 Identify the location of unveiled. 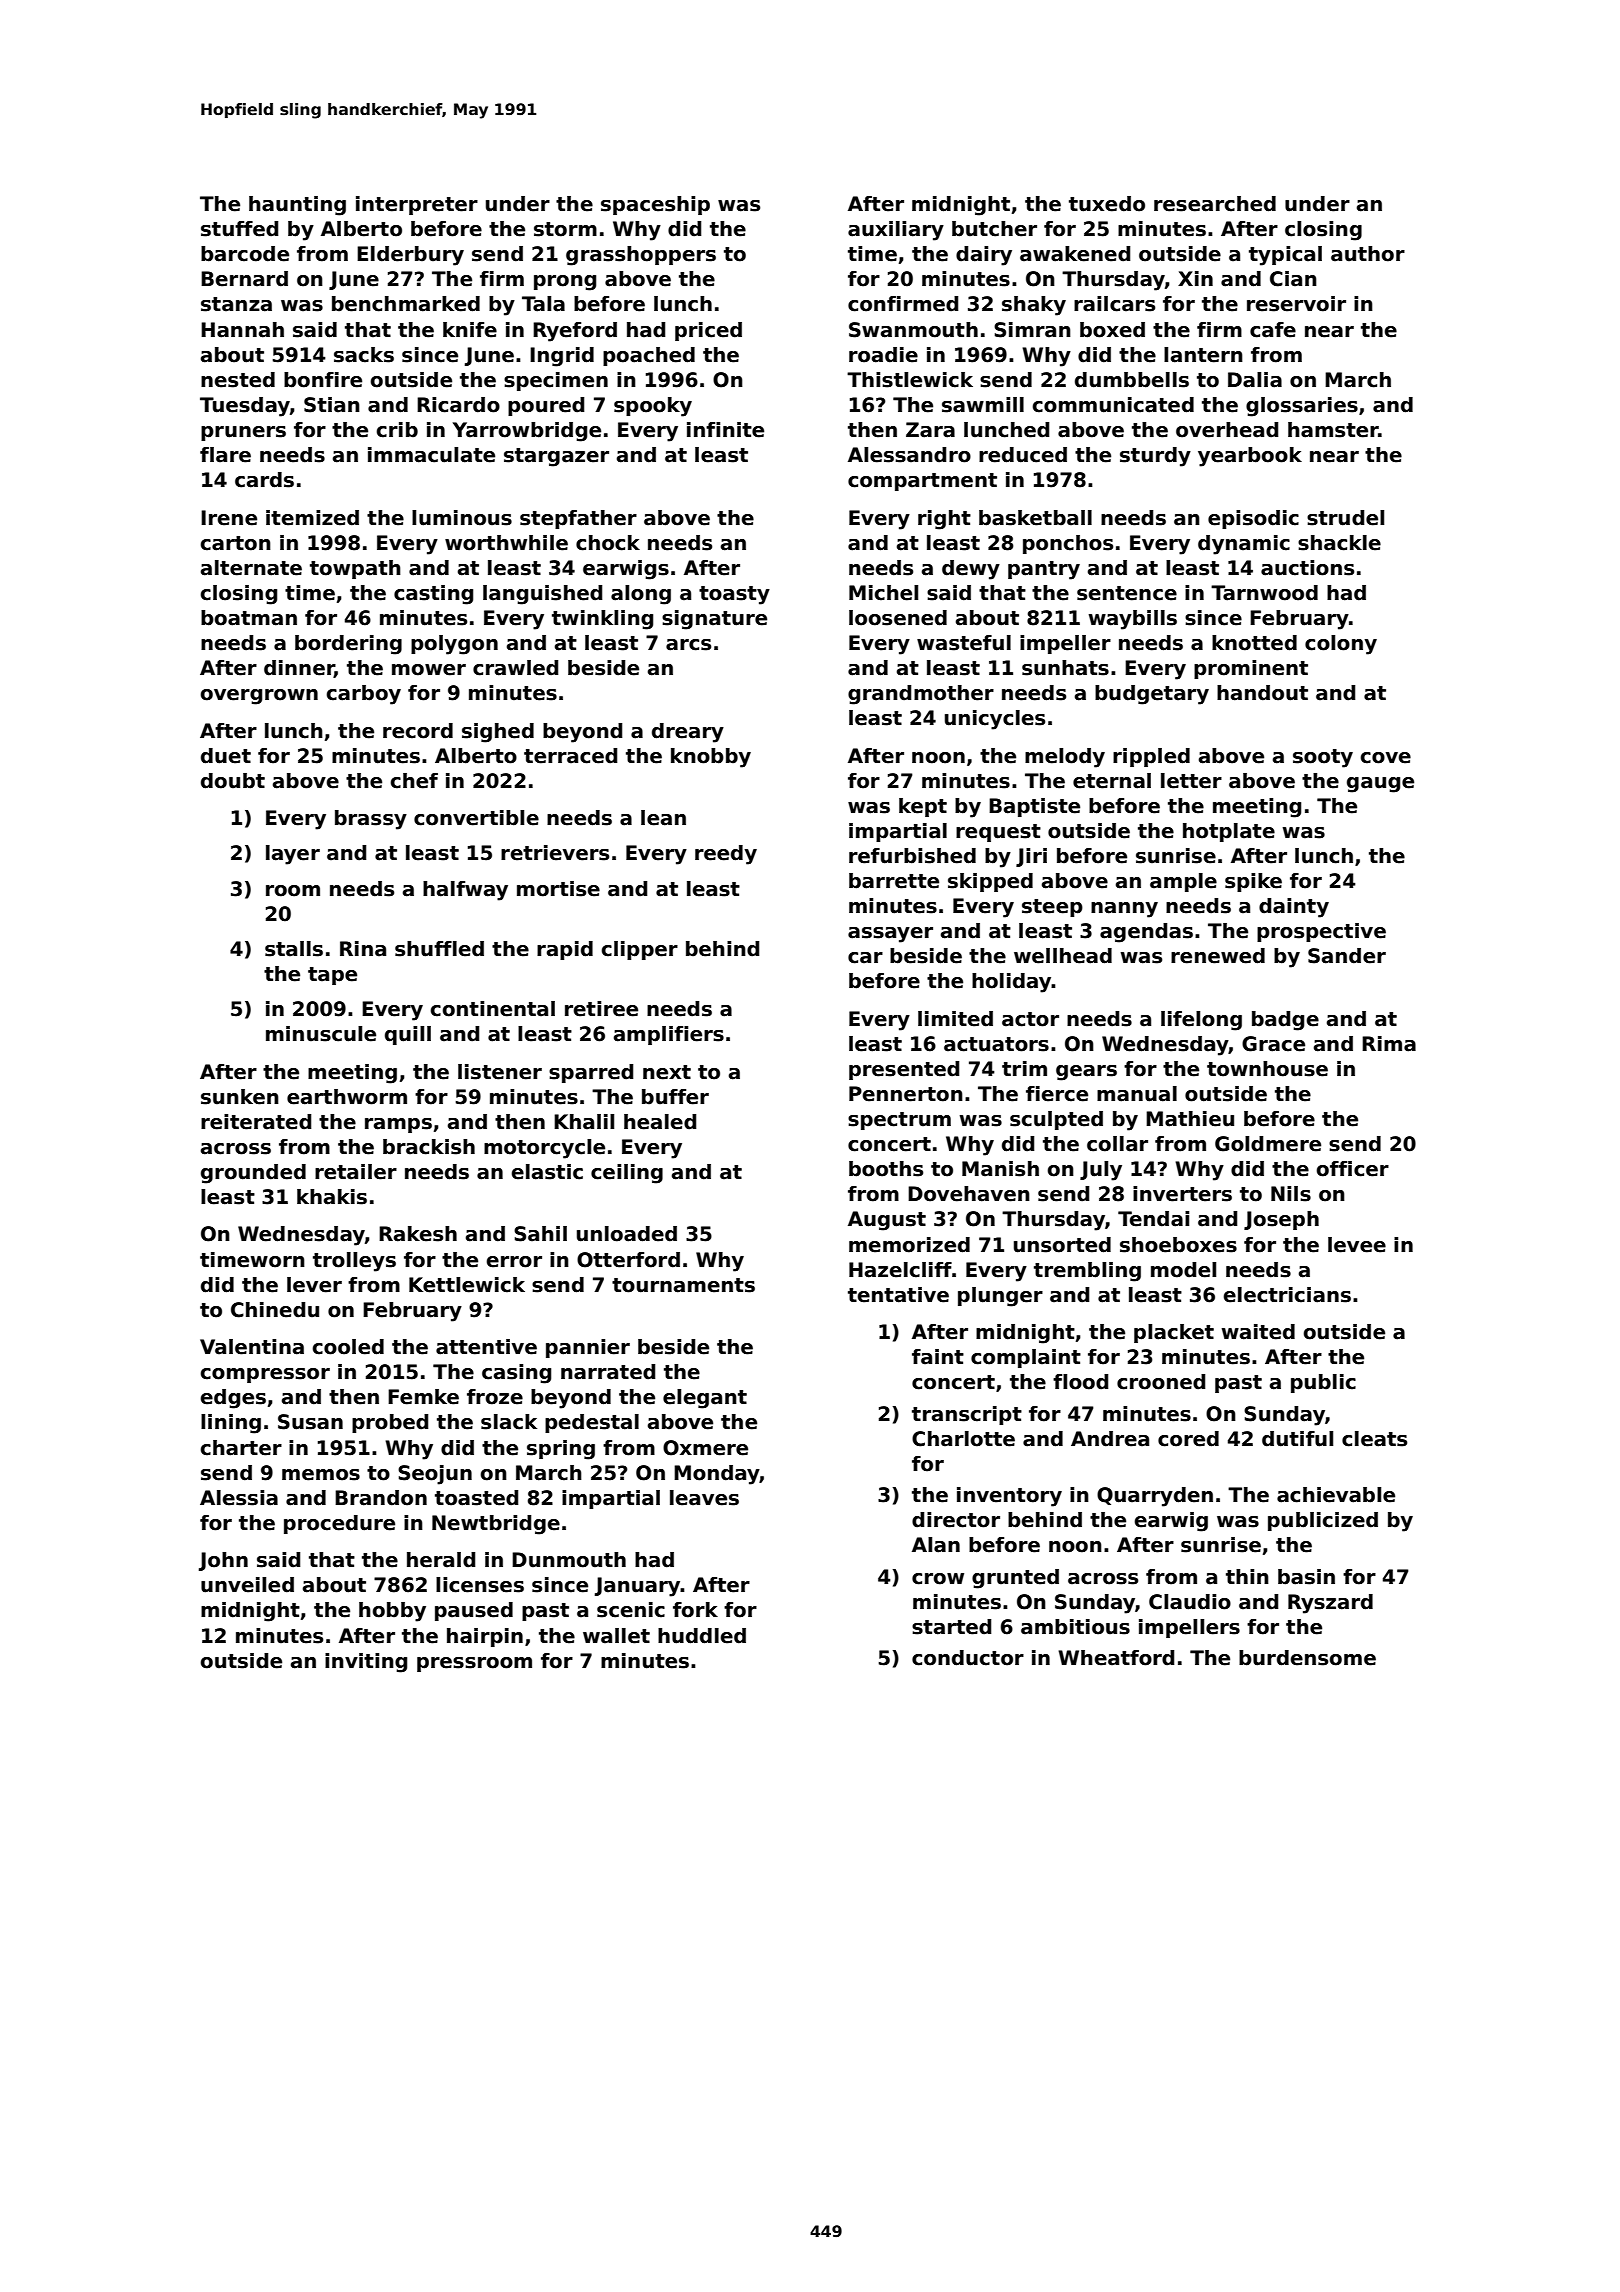
(247, 1585).
